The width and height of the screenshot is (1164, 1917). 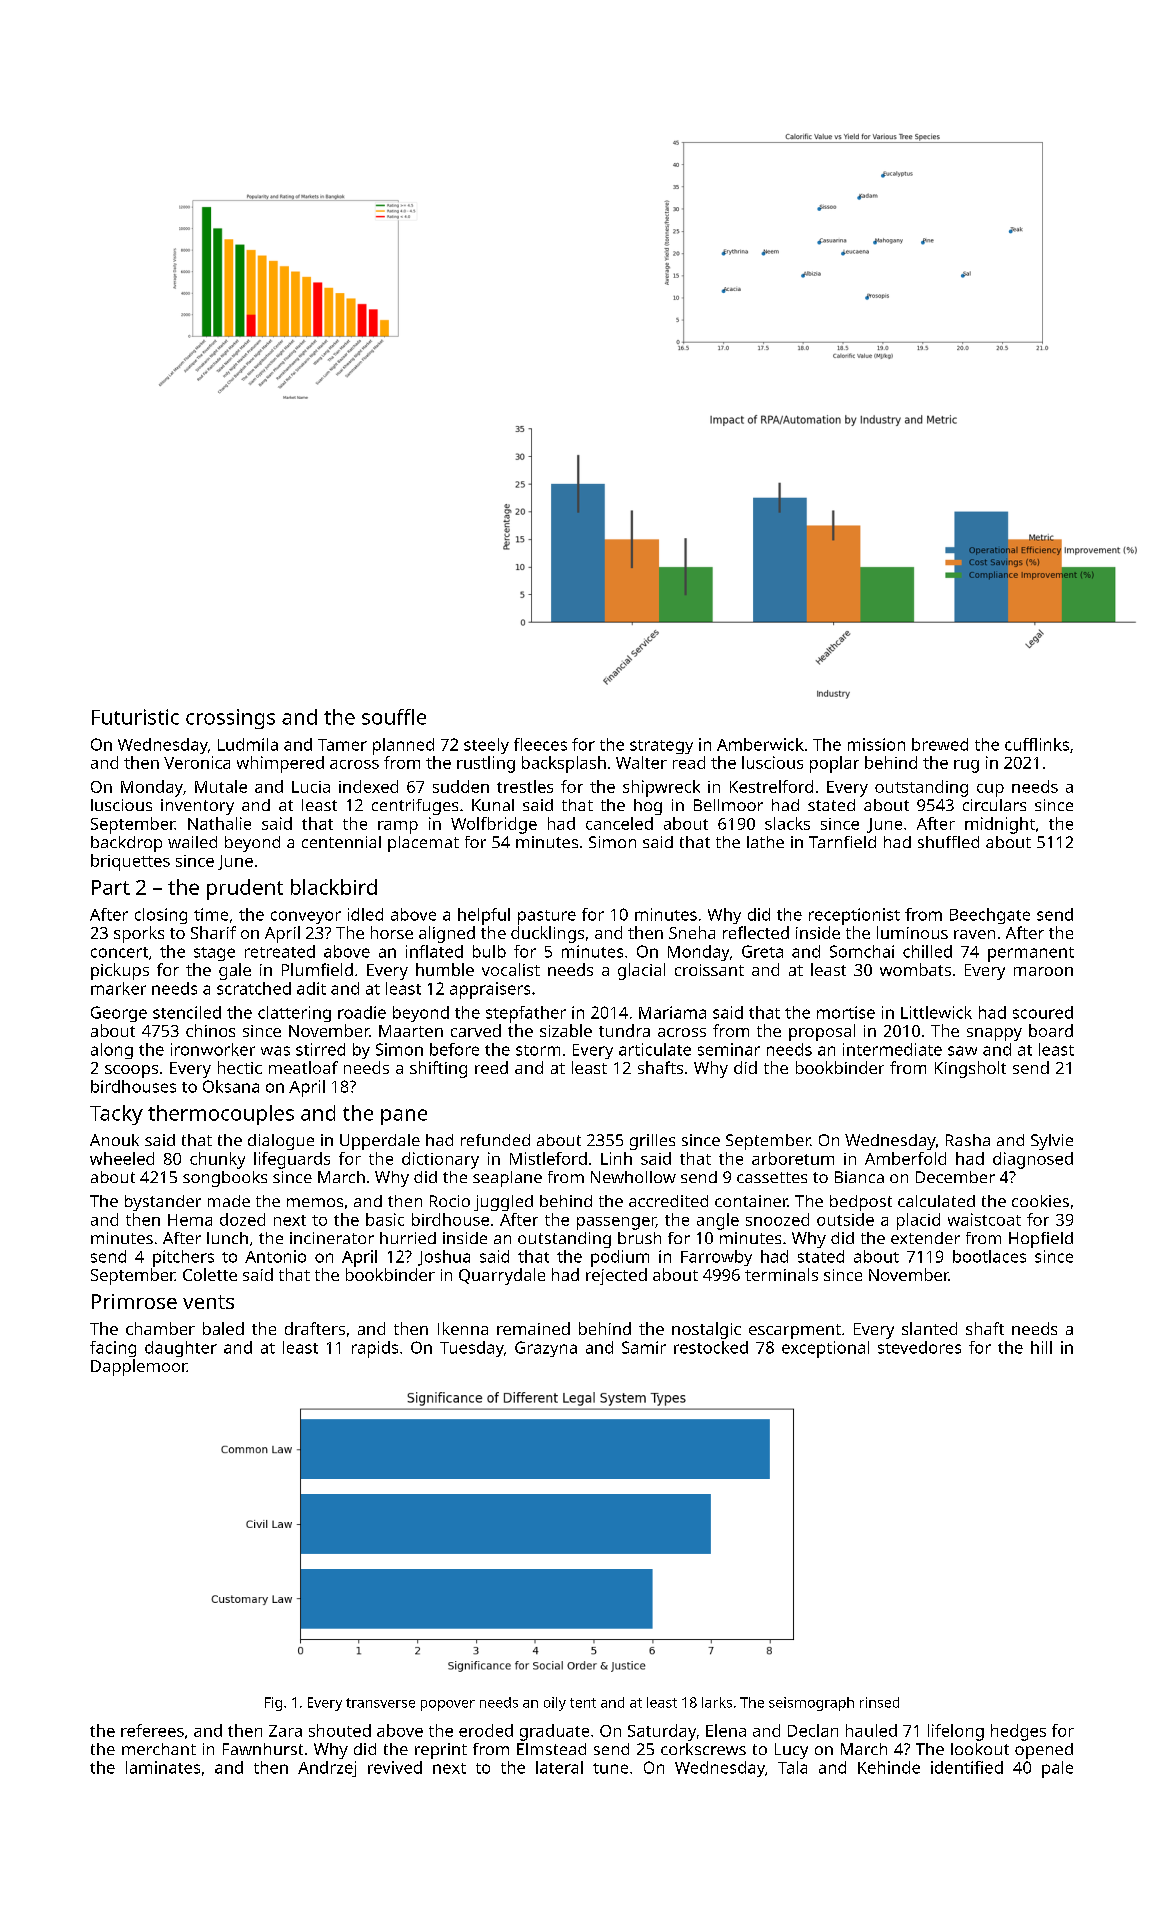 What do you see at coordinates (375, 1349) in the screenshot?
I see `rapids` at bounding box center [375, 1349].
